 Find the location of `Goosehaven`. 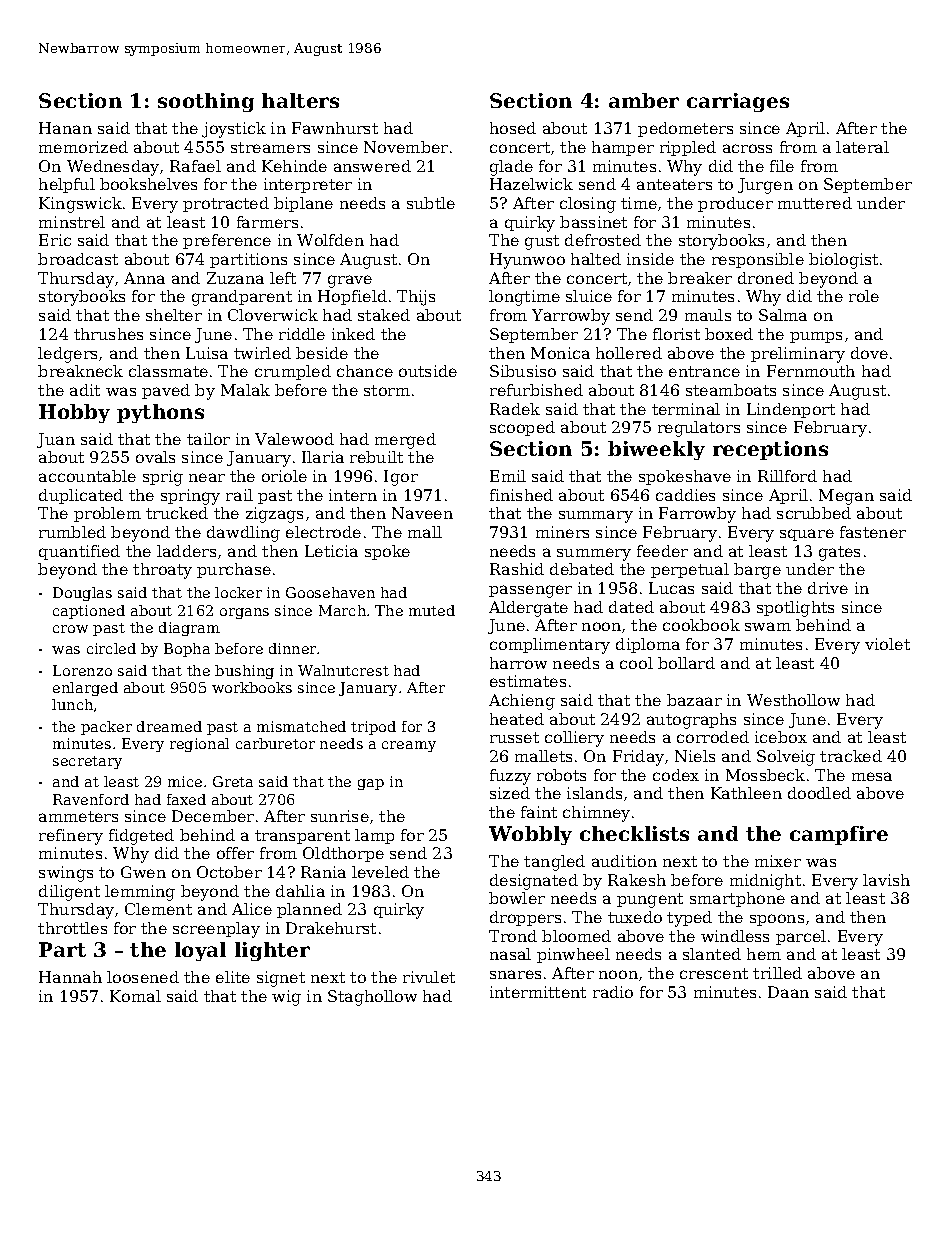

Goosehaven is located at coordinates (330, 592).
